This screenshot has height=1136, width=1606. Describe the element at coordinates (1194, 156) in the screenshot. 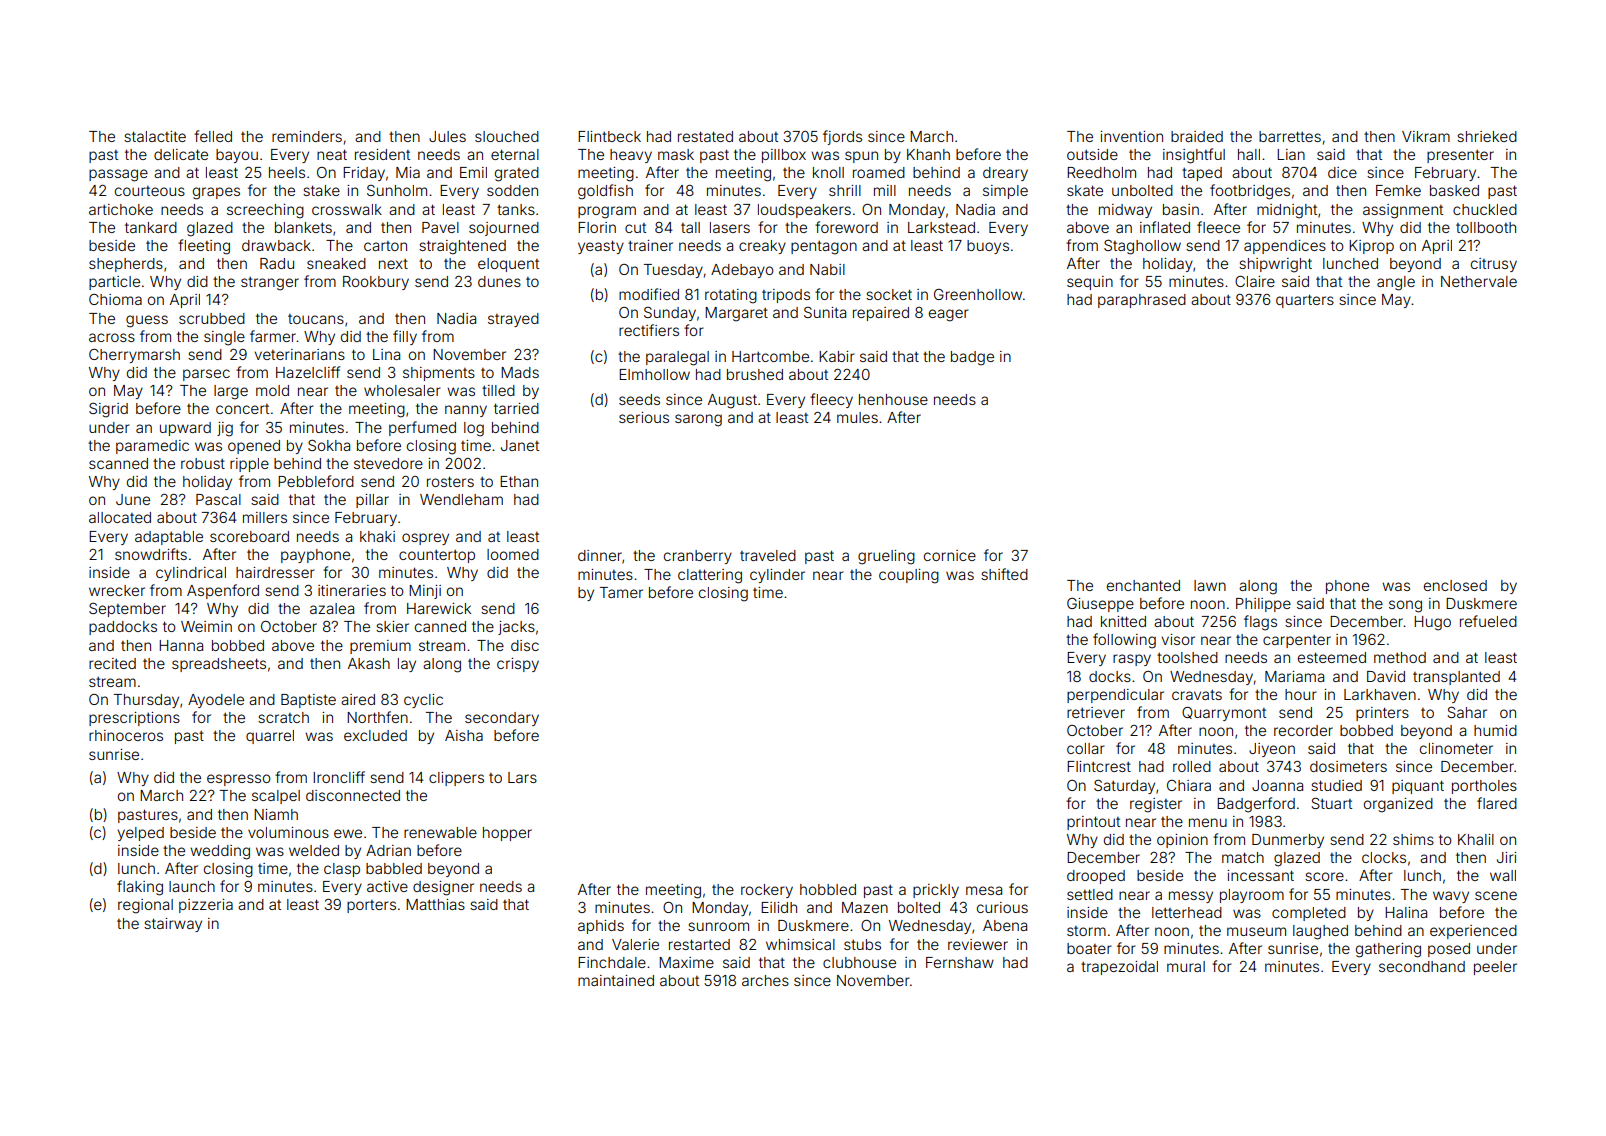

I see `insightful` at that location.
